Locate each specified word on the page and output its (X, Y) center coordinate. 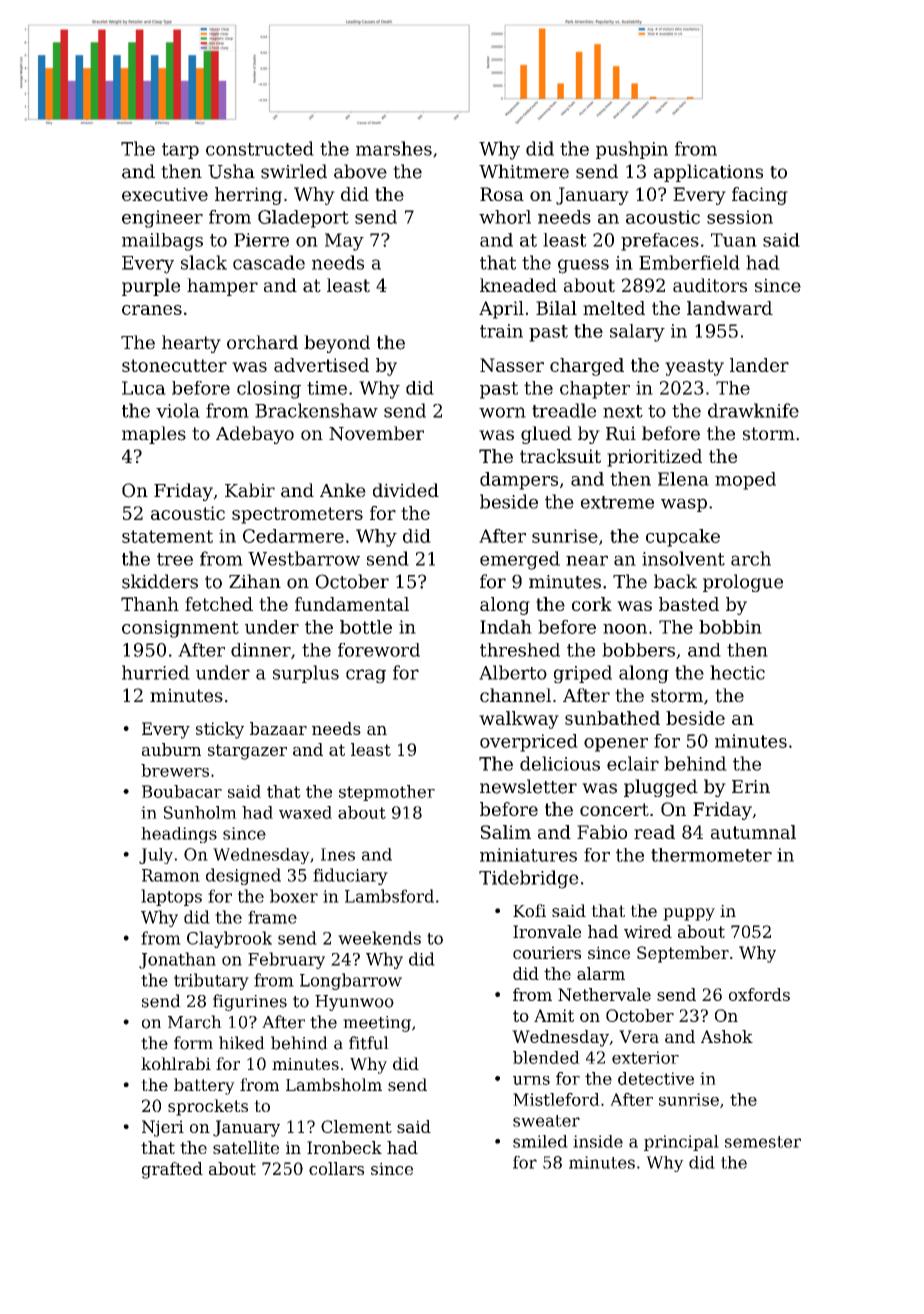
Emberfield (689, 262)
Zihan (255, 581)
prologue (743, 583)
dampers (519, 481)
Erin (751, 786)
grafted (172, 1170)
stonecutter (174, 365)
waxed (305, 812)
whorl (505, 217)
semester (763, 1142)
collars (336, 1168)
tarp (180, 151)
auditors (710, 285)
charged (587, 367)
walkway (519, 720)
